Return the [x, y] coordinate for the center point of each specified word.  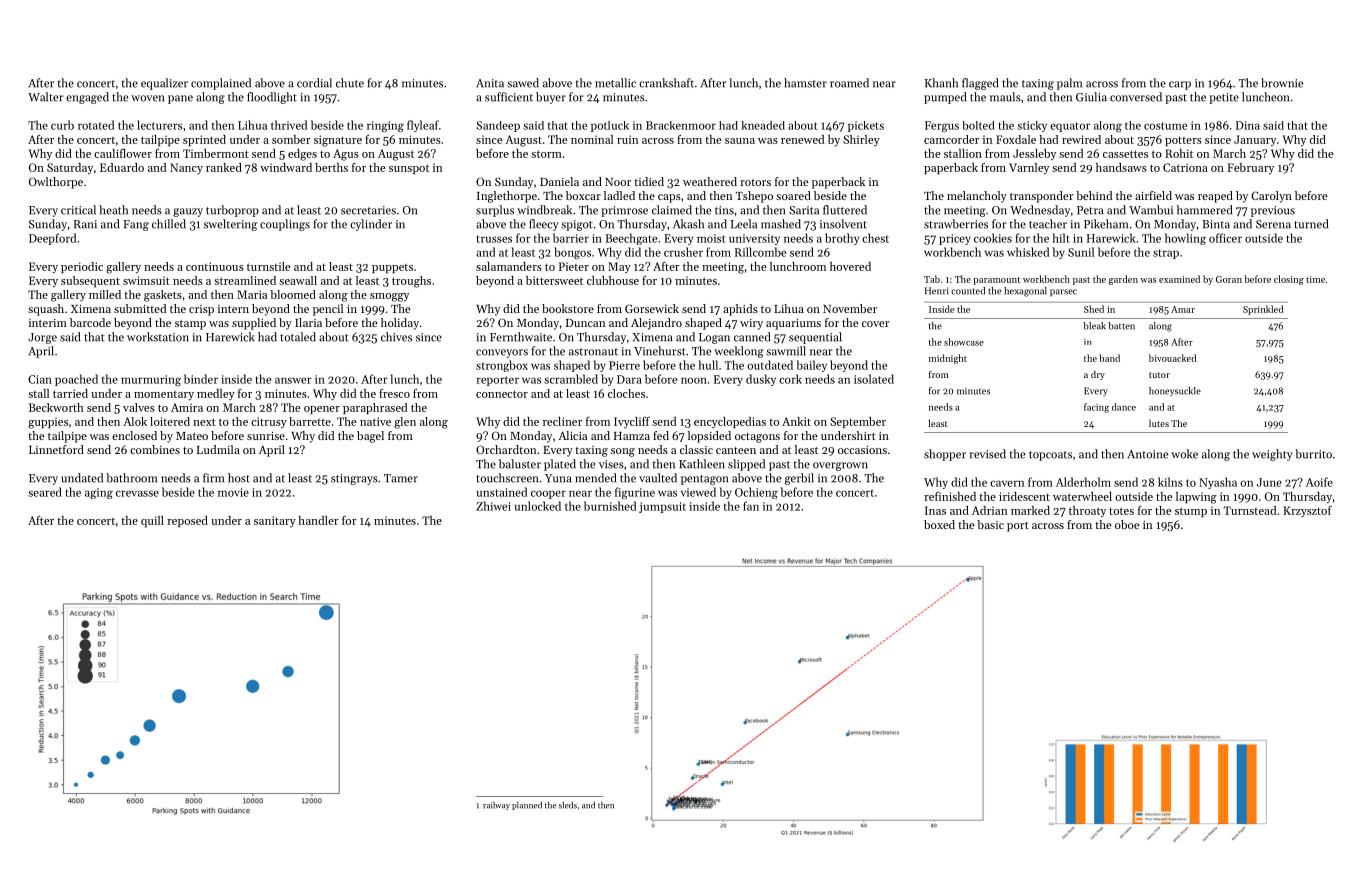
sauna [740, 141]
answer [293, 380]
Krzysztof [1307, 512]
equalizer [164, 84]
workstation [158, 337]
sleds [568, 805]
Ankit [796, 421]
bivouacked [1172, 358]
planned [527, 806]
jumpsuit [662, 507]
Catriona [1185, 167]
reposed [187, 521]
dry [1098, 375]
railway [496, 806]
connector [502, 394]
